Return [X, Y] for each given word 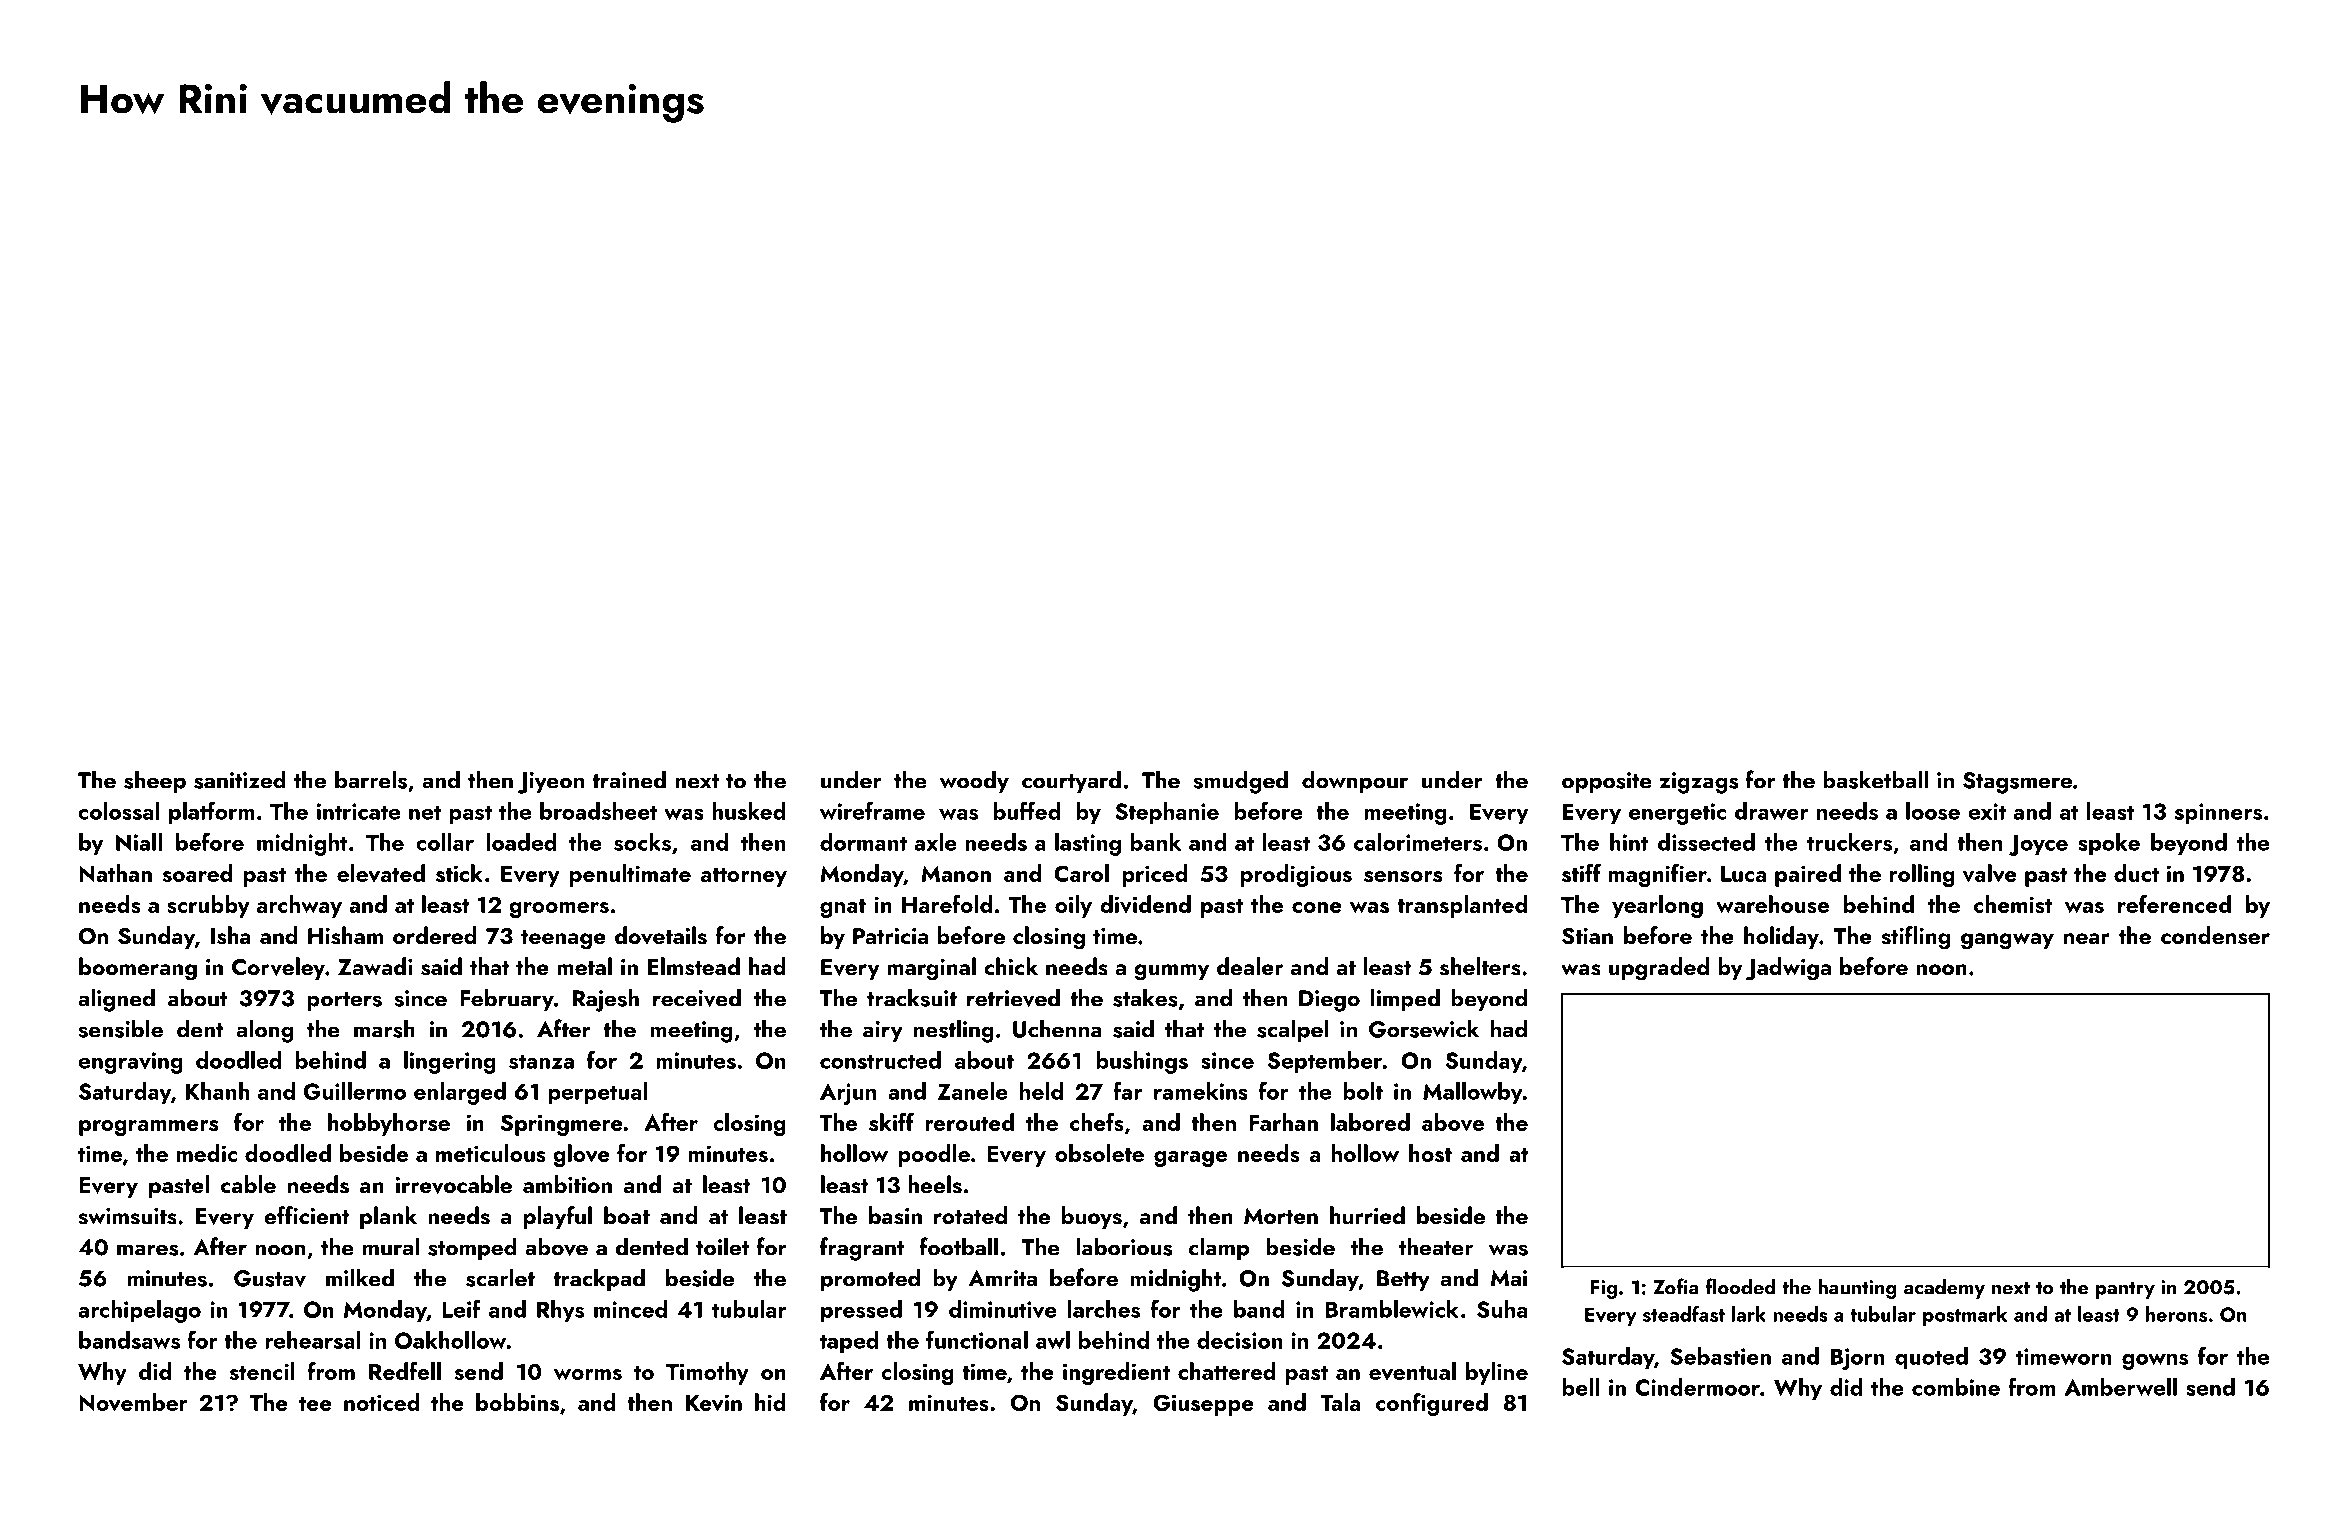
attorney [744, 877]
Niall [139, 842]
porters [344, 1001]
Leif [461, 1308]
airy [883, 1031]
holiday [1781, 937]
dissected [1706, 842]
